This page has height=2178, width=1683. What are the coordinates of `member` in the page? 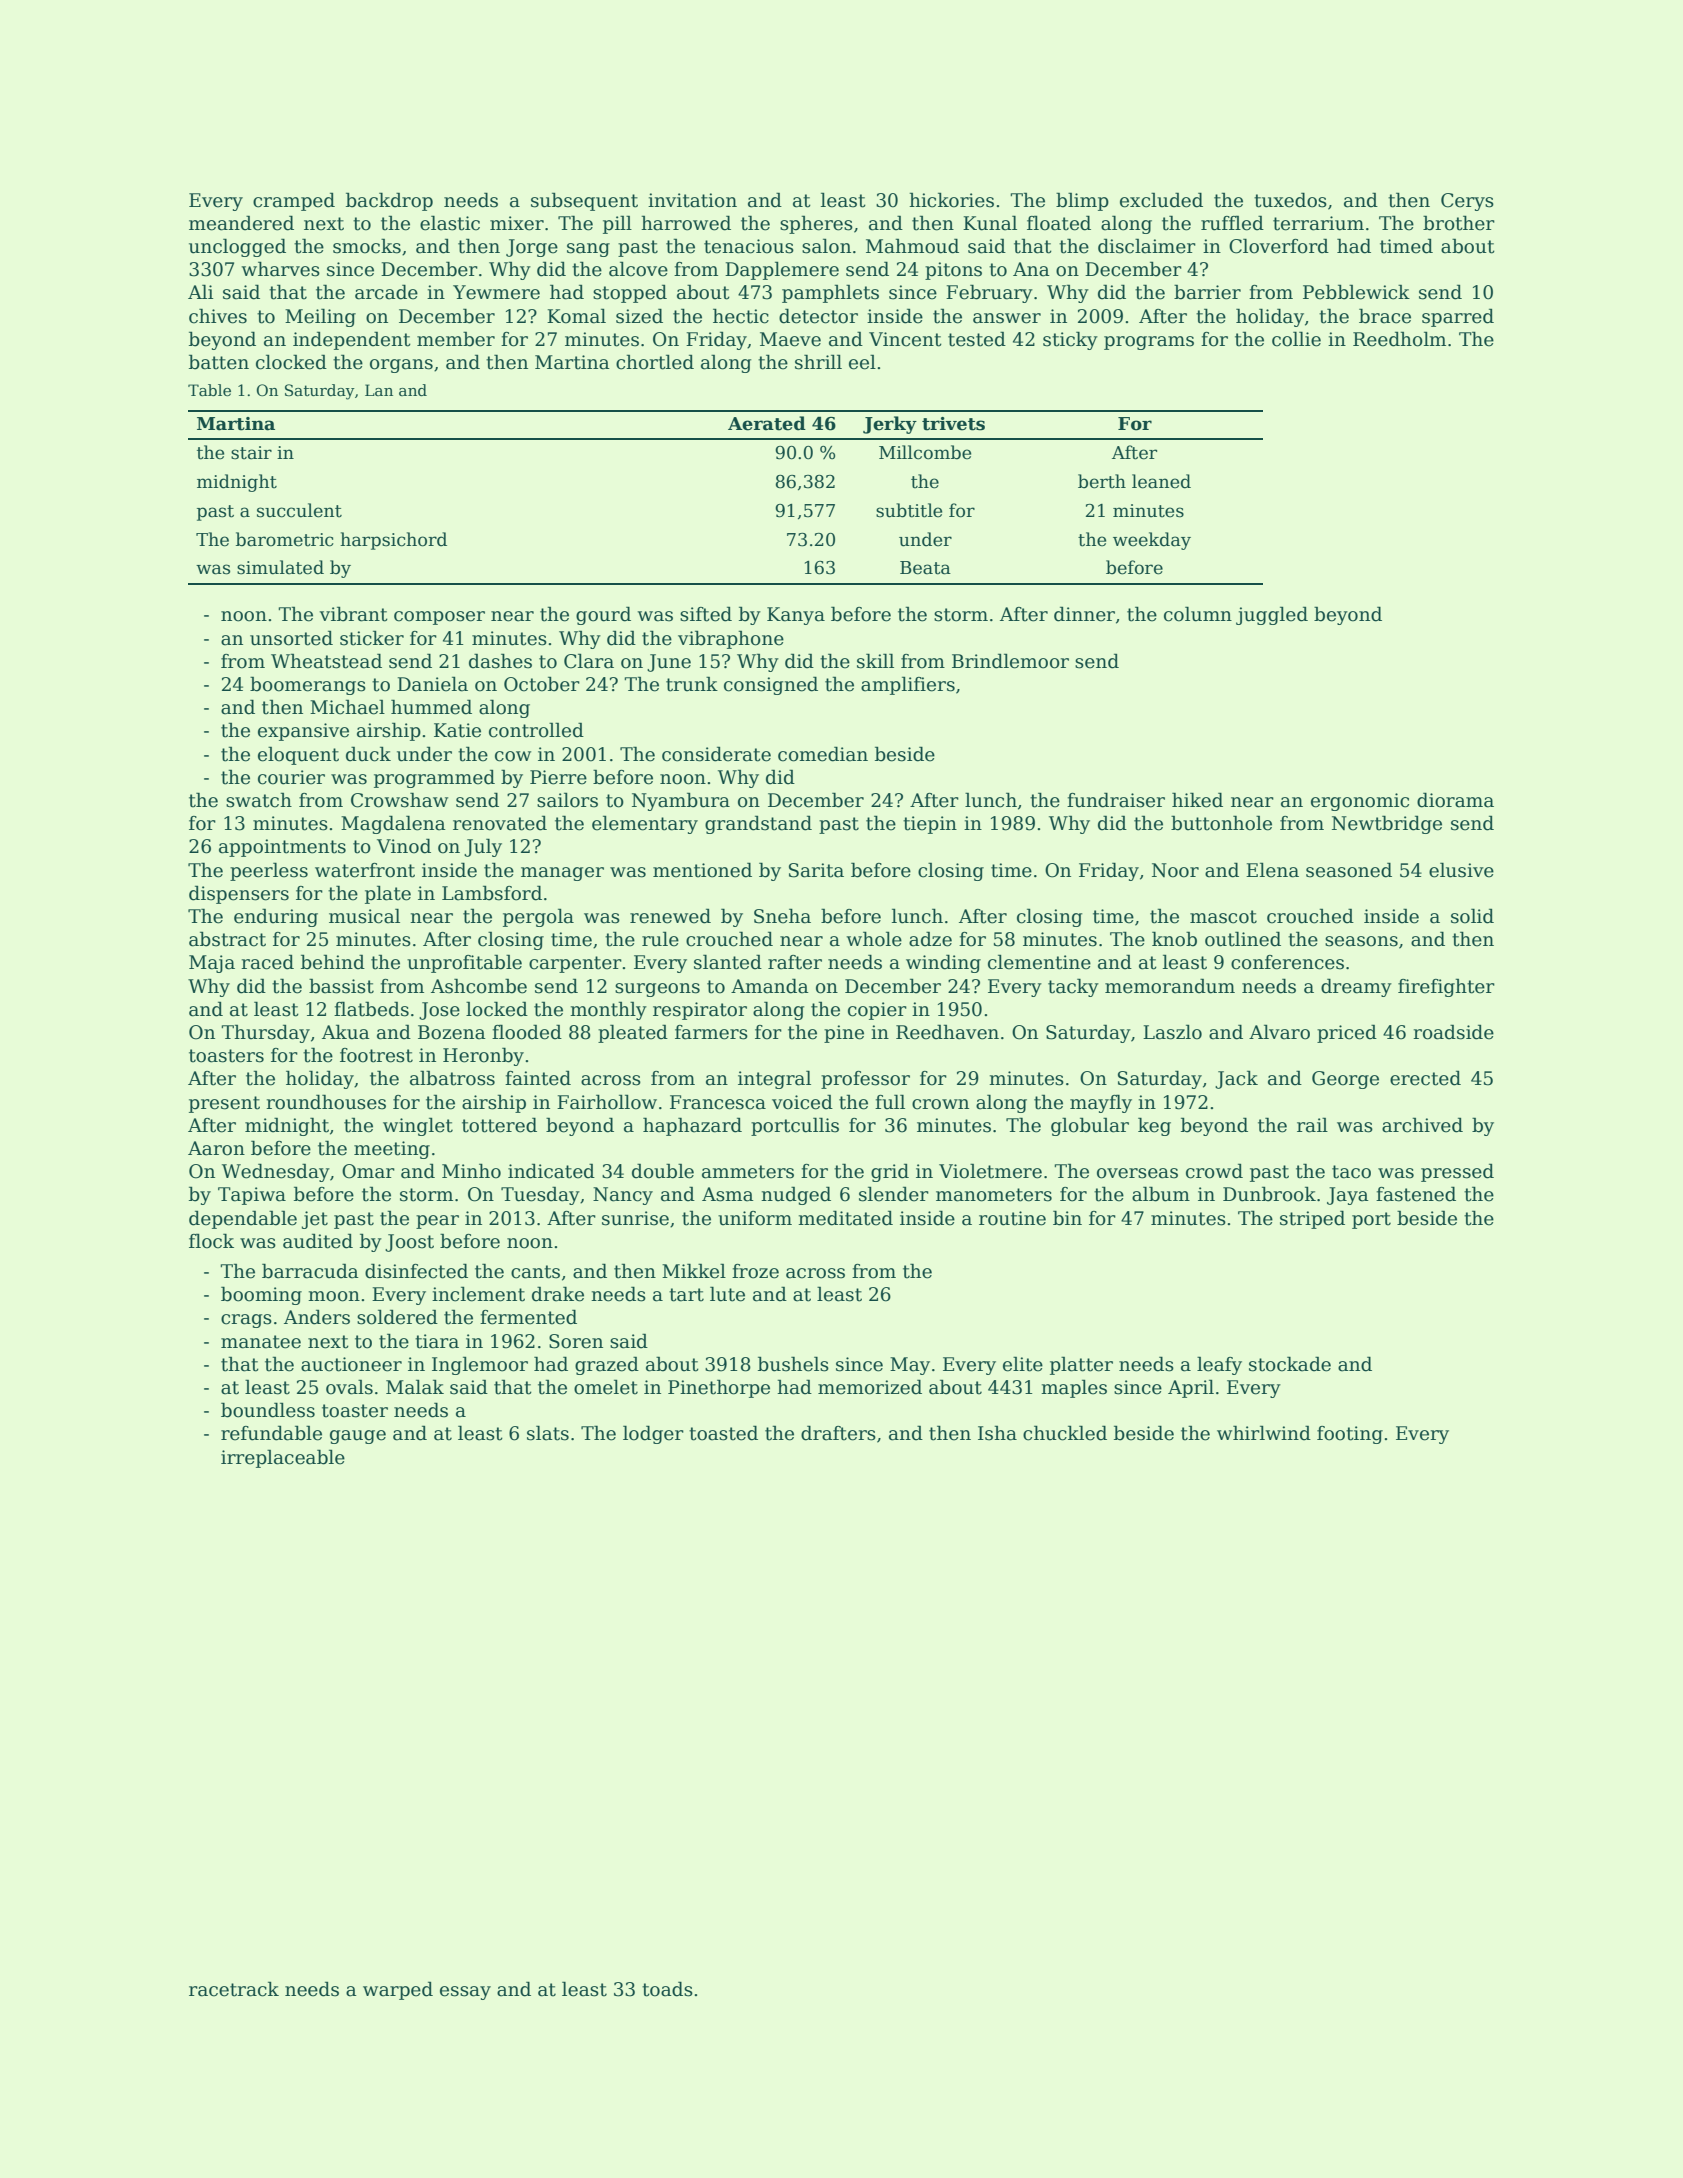 It's located at (456, 339).
